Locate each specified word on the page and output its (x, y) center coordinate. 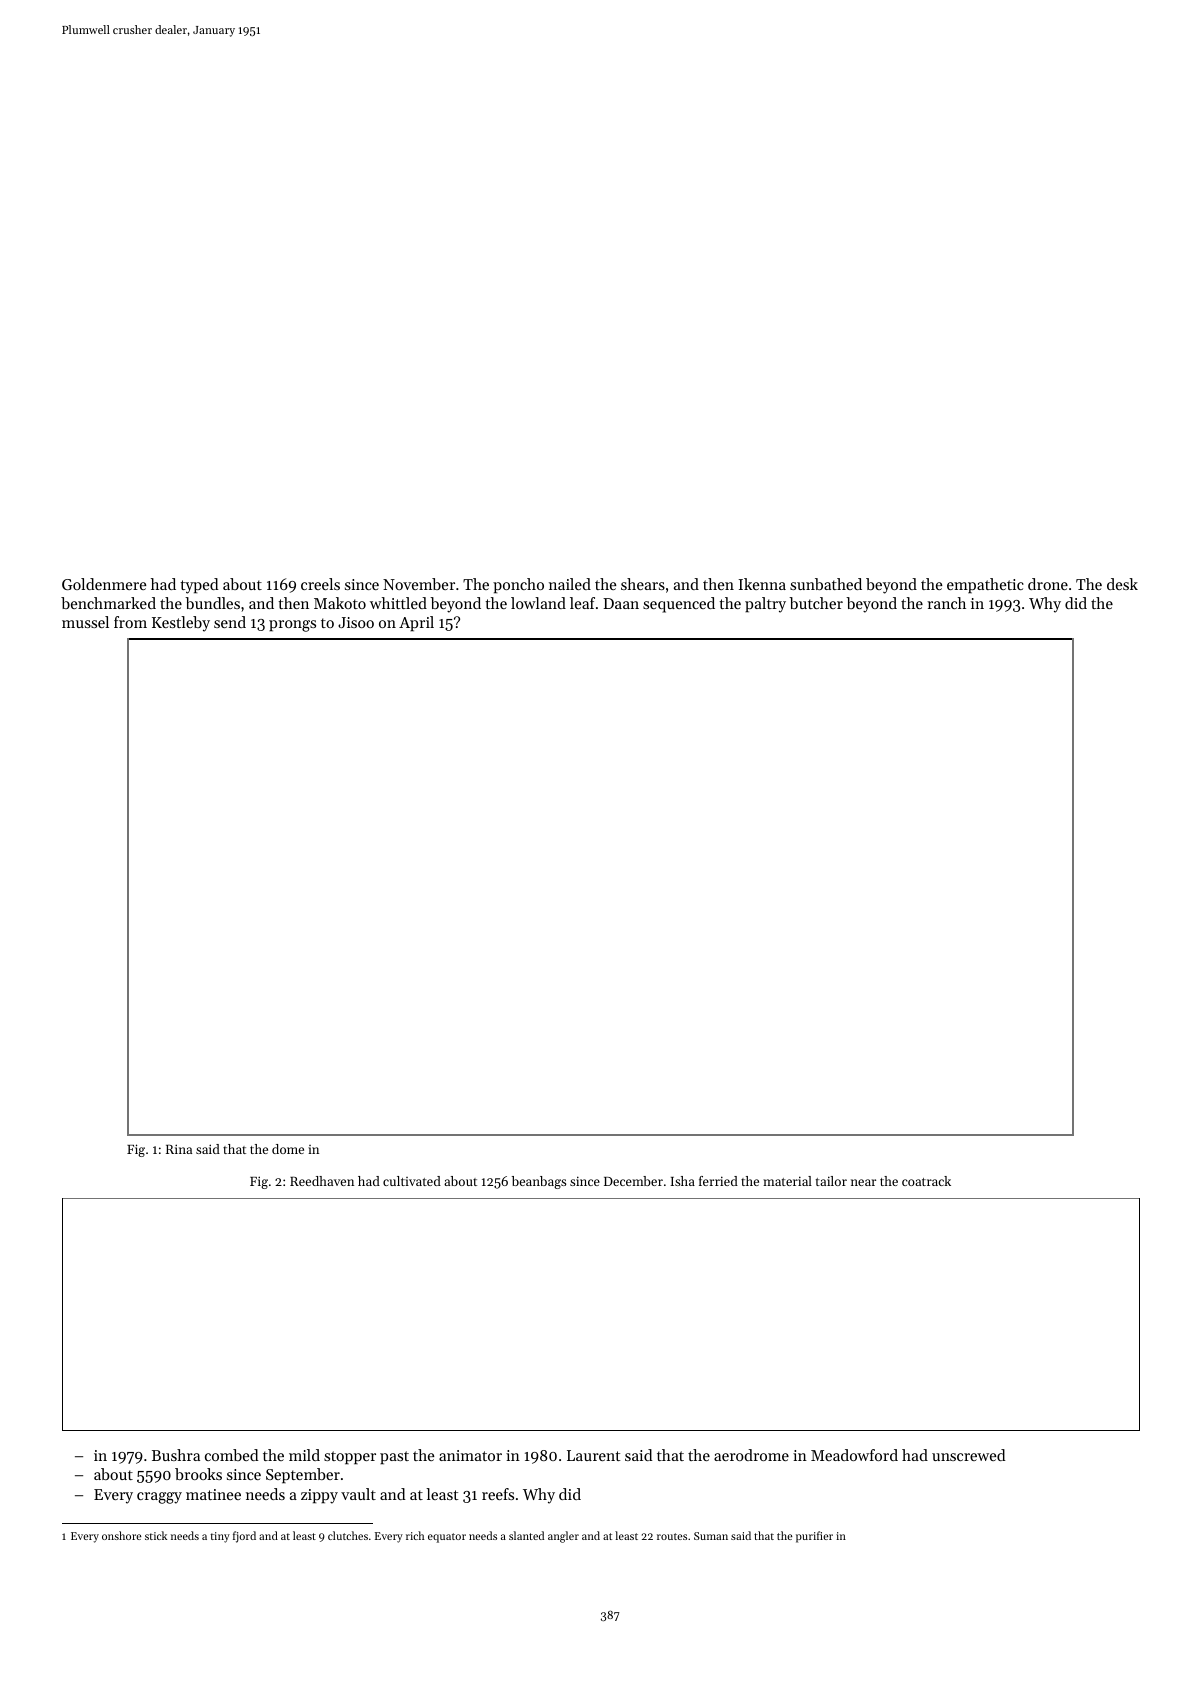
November (419, 584)
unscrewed (968, 1455)
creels (320, 584)
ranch (946, 603)
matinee (213, 1494)
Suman (711, 1536)
